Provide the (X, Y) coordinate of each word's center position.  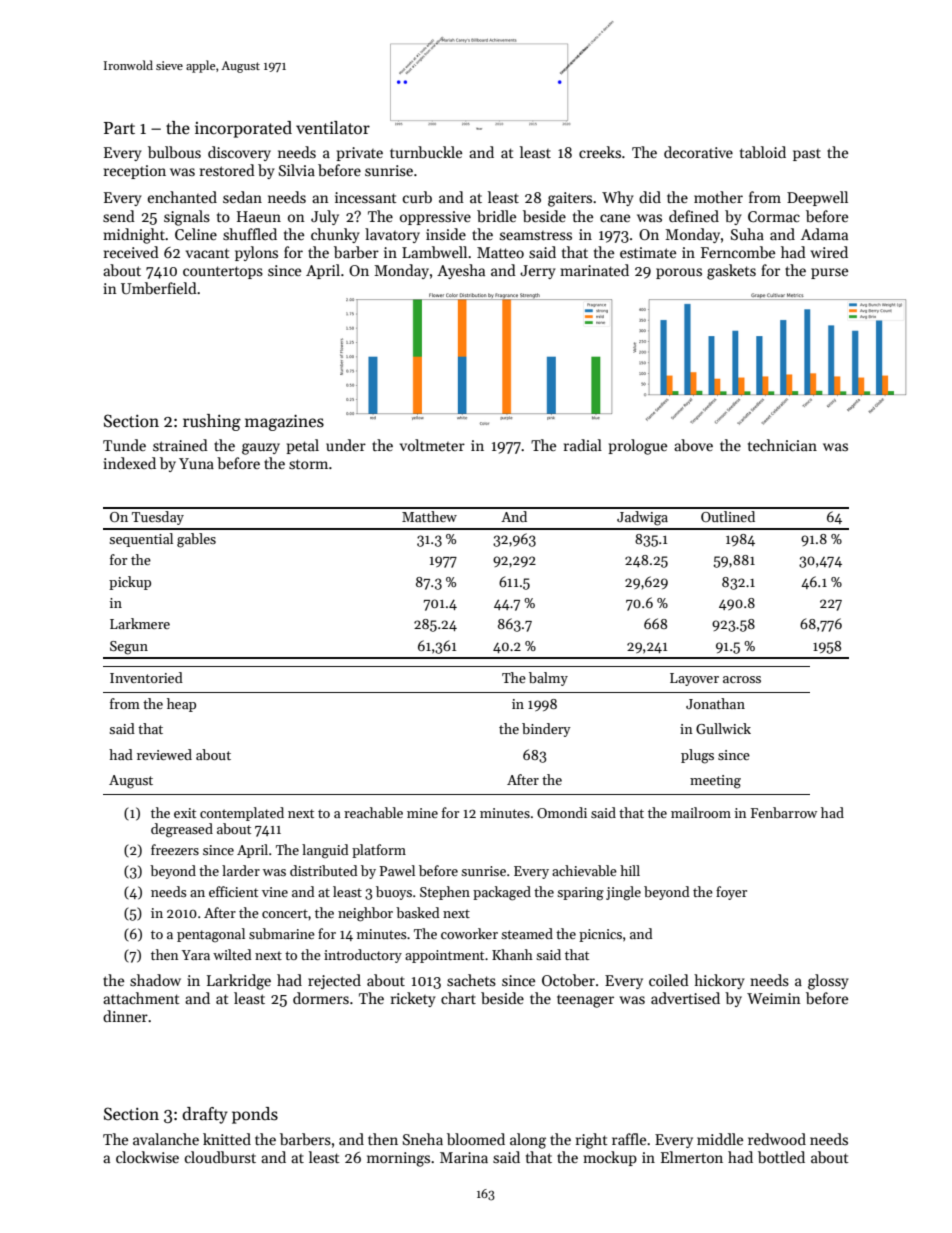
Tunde (124, 445)
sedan (242, 197)
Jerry (538, 272)
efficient (233, 891)
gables (196, 540)
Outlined (728, 516)
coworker (469, 933)
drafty (205, 1115)
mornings (398, 1159)
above (693, 445)
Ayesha (461, 271)
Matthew (429, 516)
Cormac (774, 216)
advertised (685, 998)
